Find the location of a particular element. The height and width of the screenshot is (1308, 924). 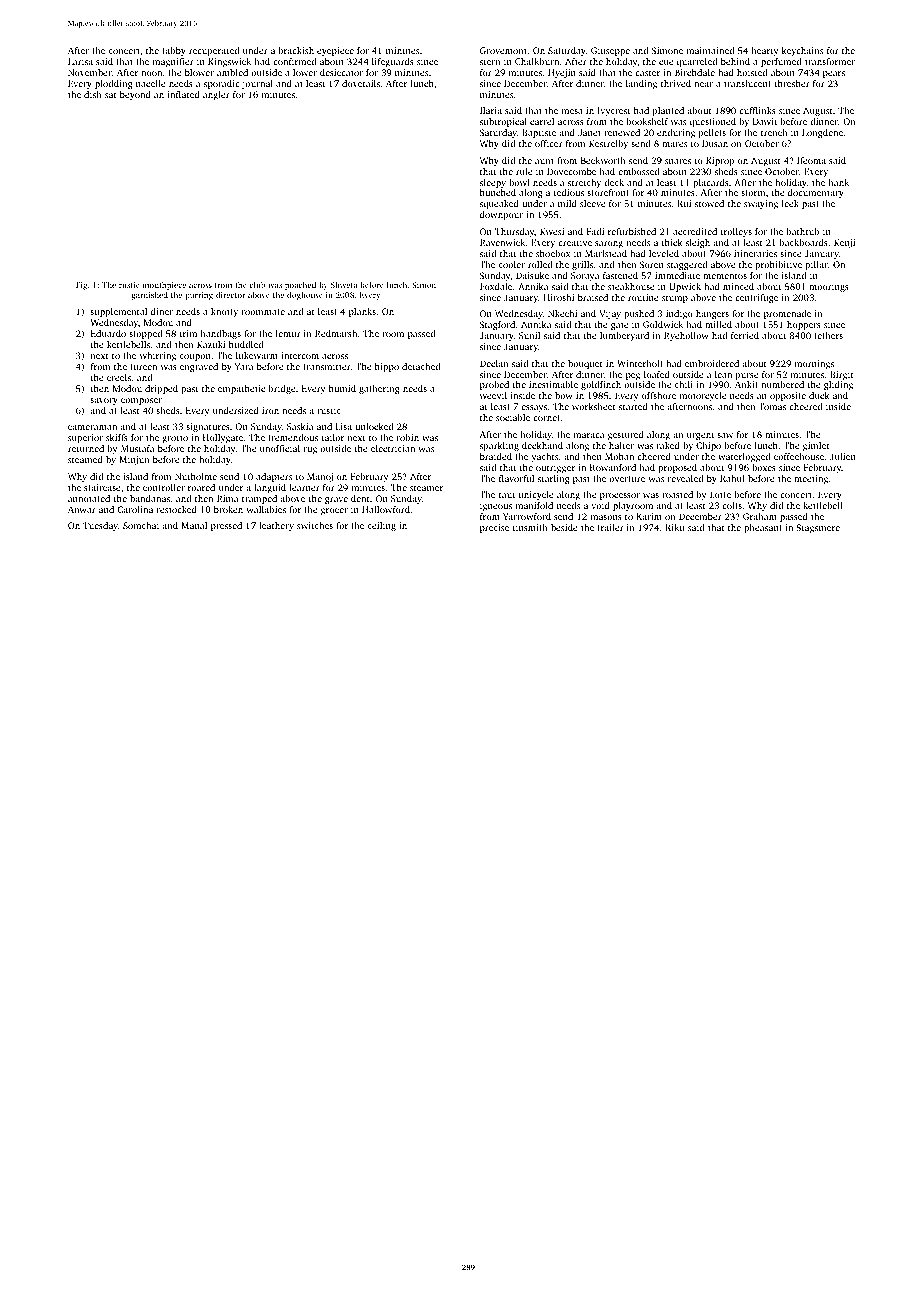

hank is located at coordinates (839, 182).
